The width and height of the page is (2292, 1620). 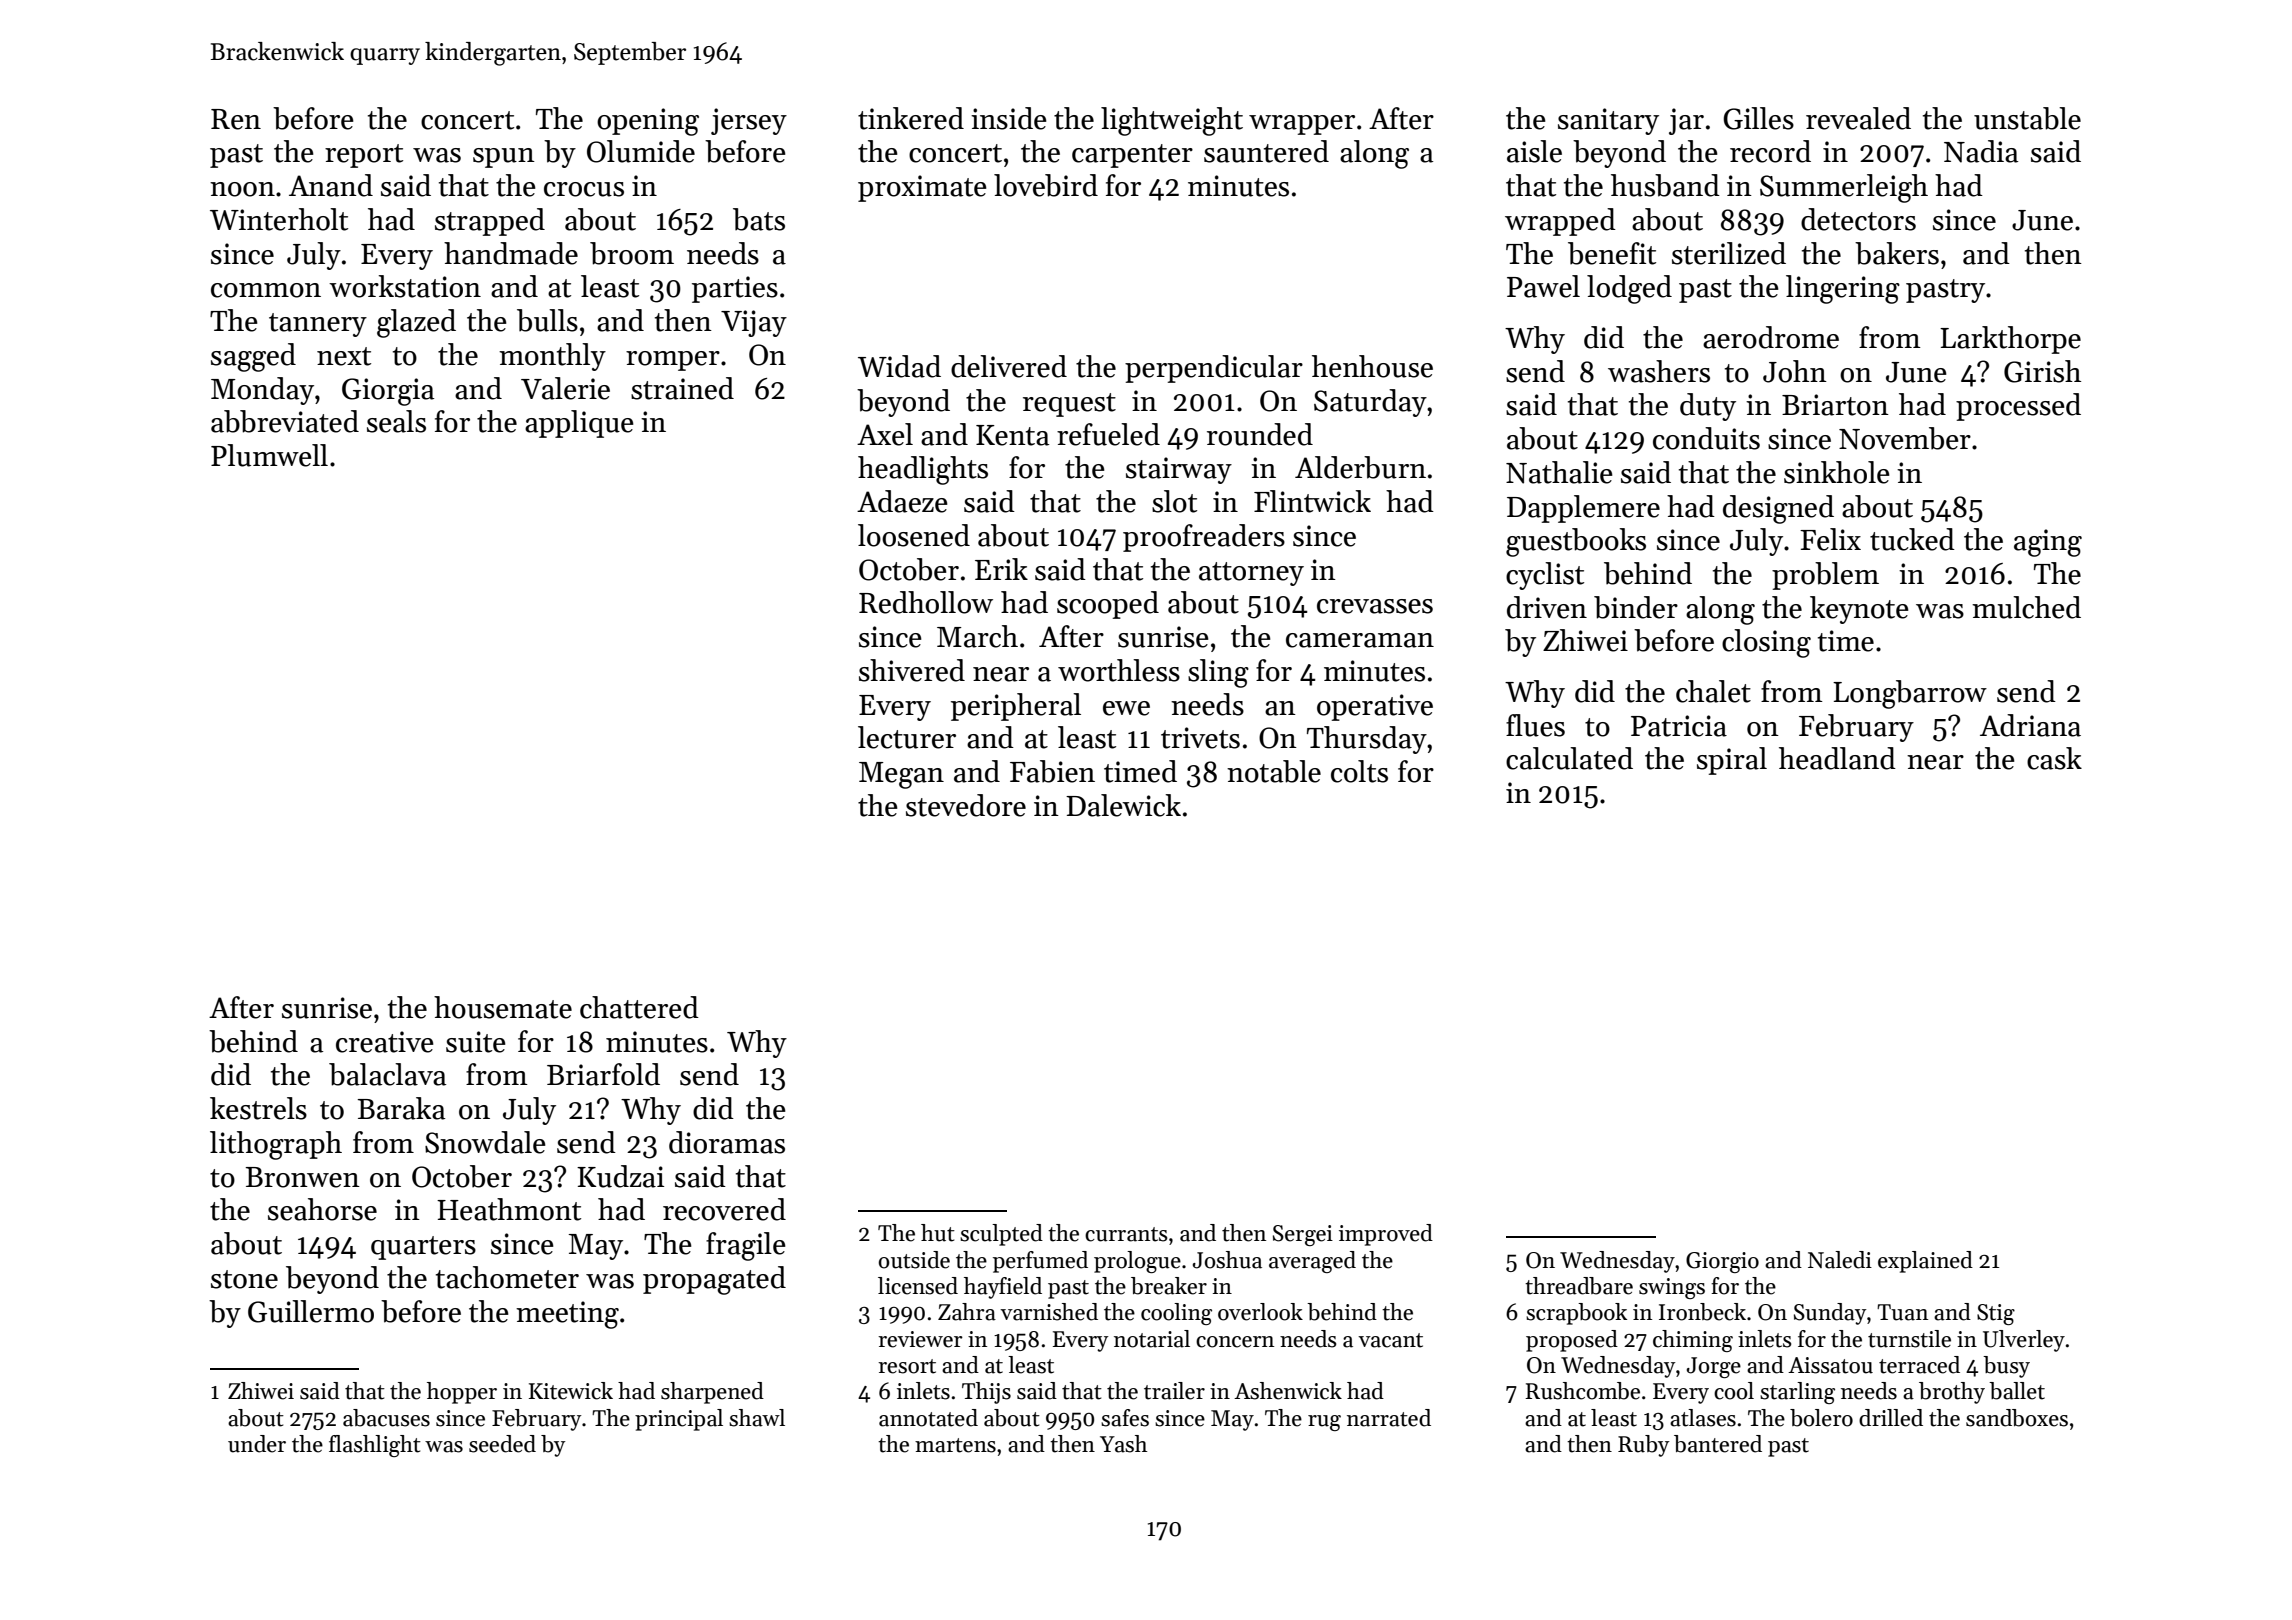 I want to click on guestbooks, so click(x=1576, y=542).
